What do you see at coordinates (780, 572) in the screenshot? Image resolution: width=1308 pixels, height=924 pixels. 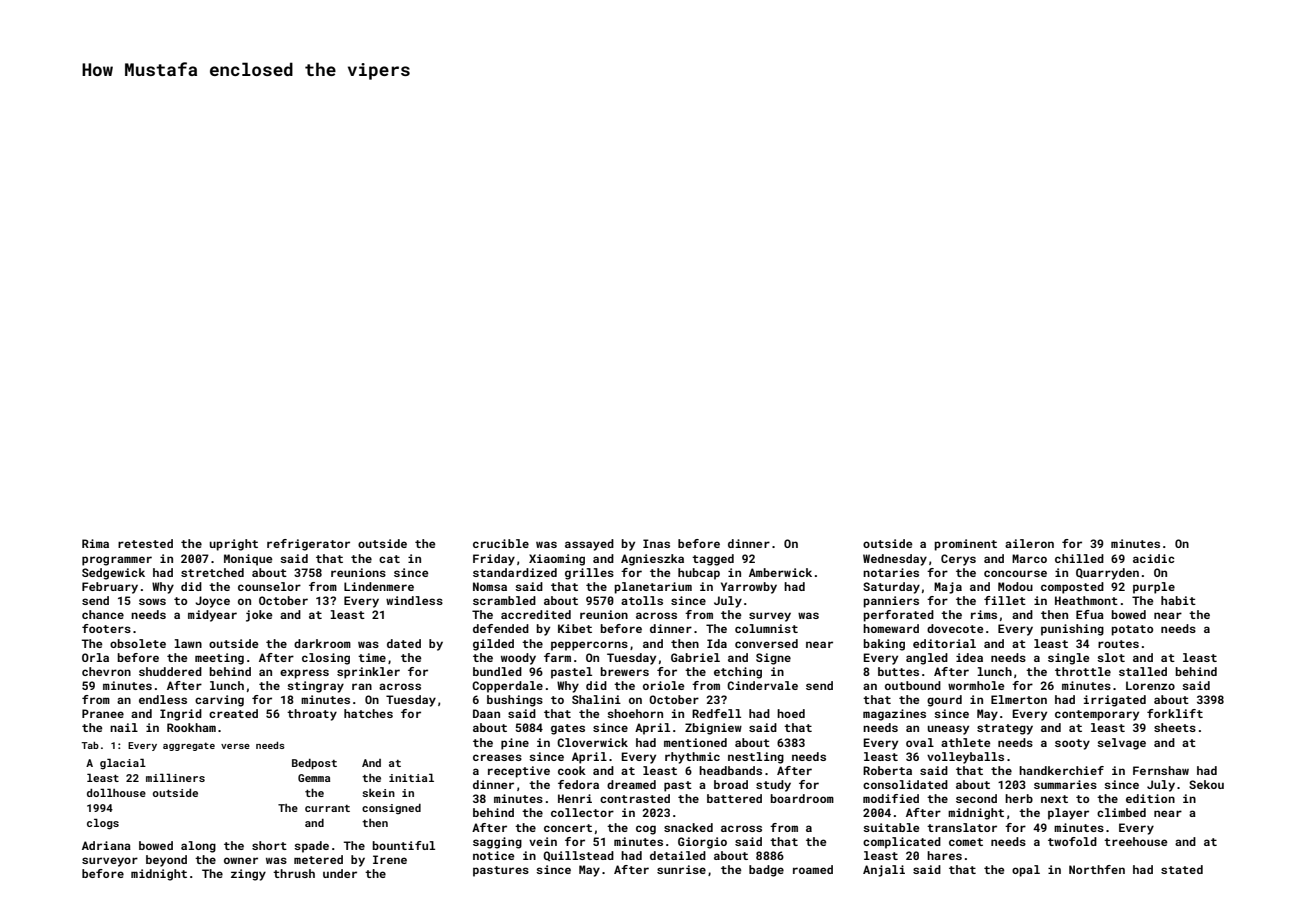 I see `Amberwick` at bounding box center [780, 572].
